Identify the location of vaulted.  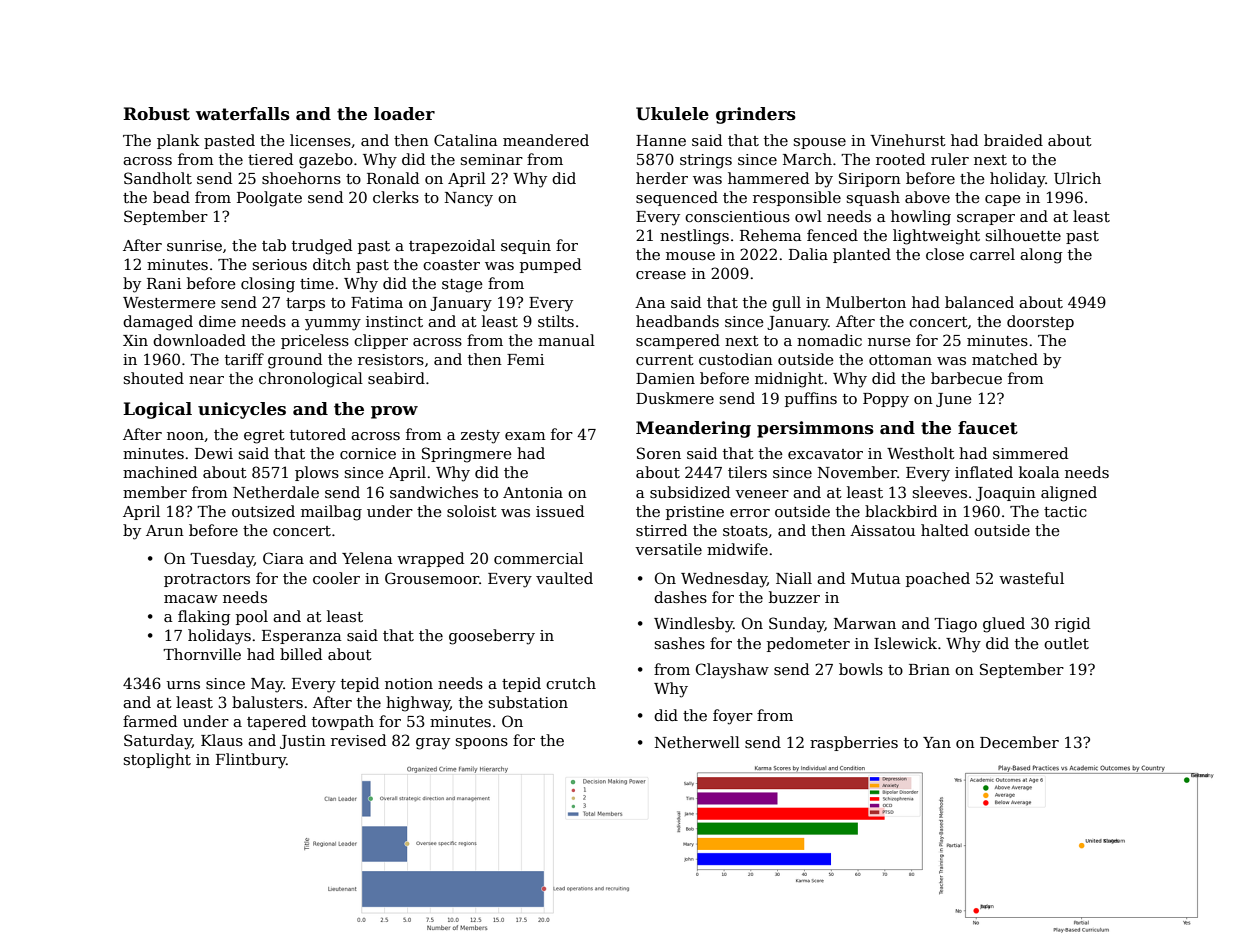
(564, 578).
